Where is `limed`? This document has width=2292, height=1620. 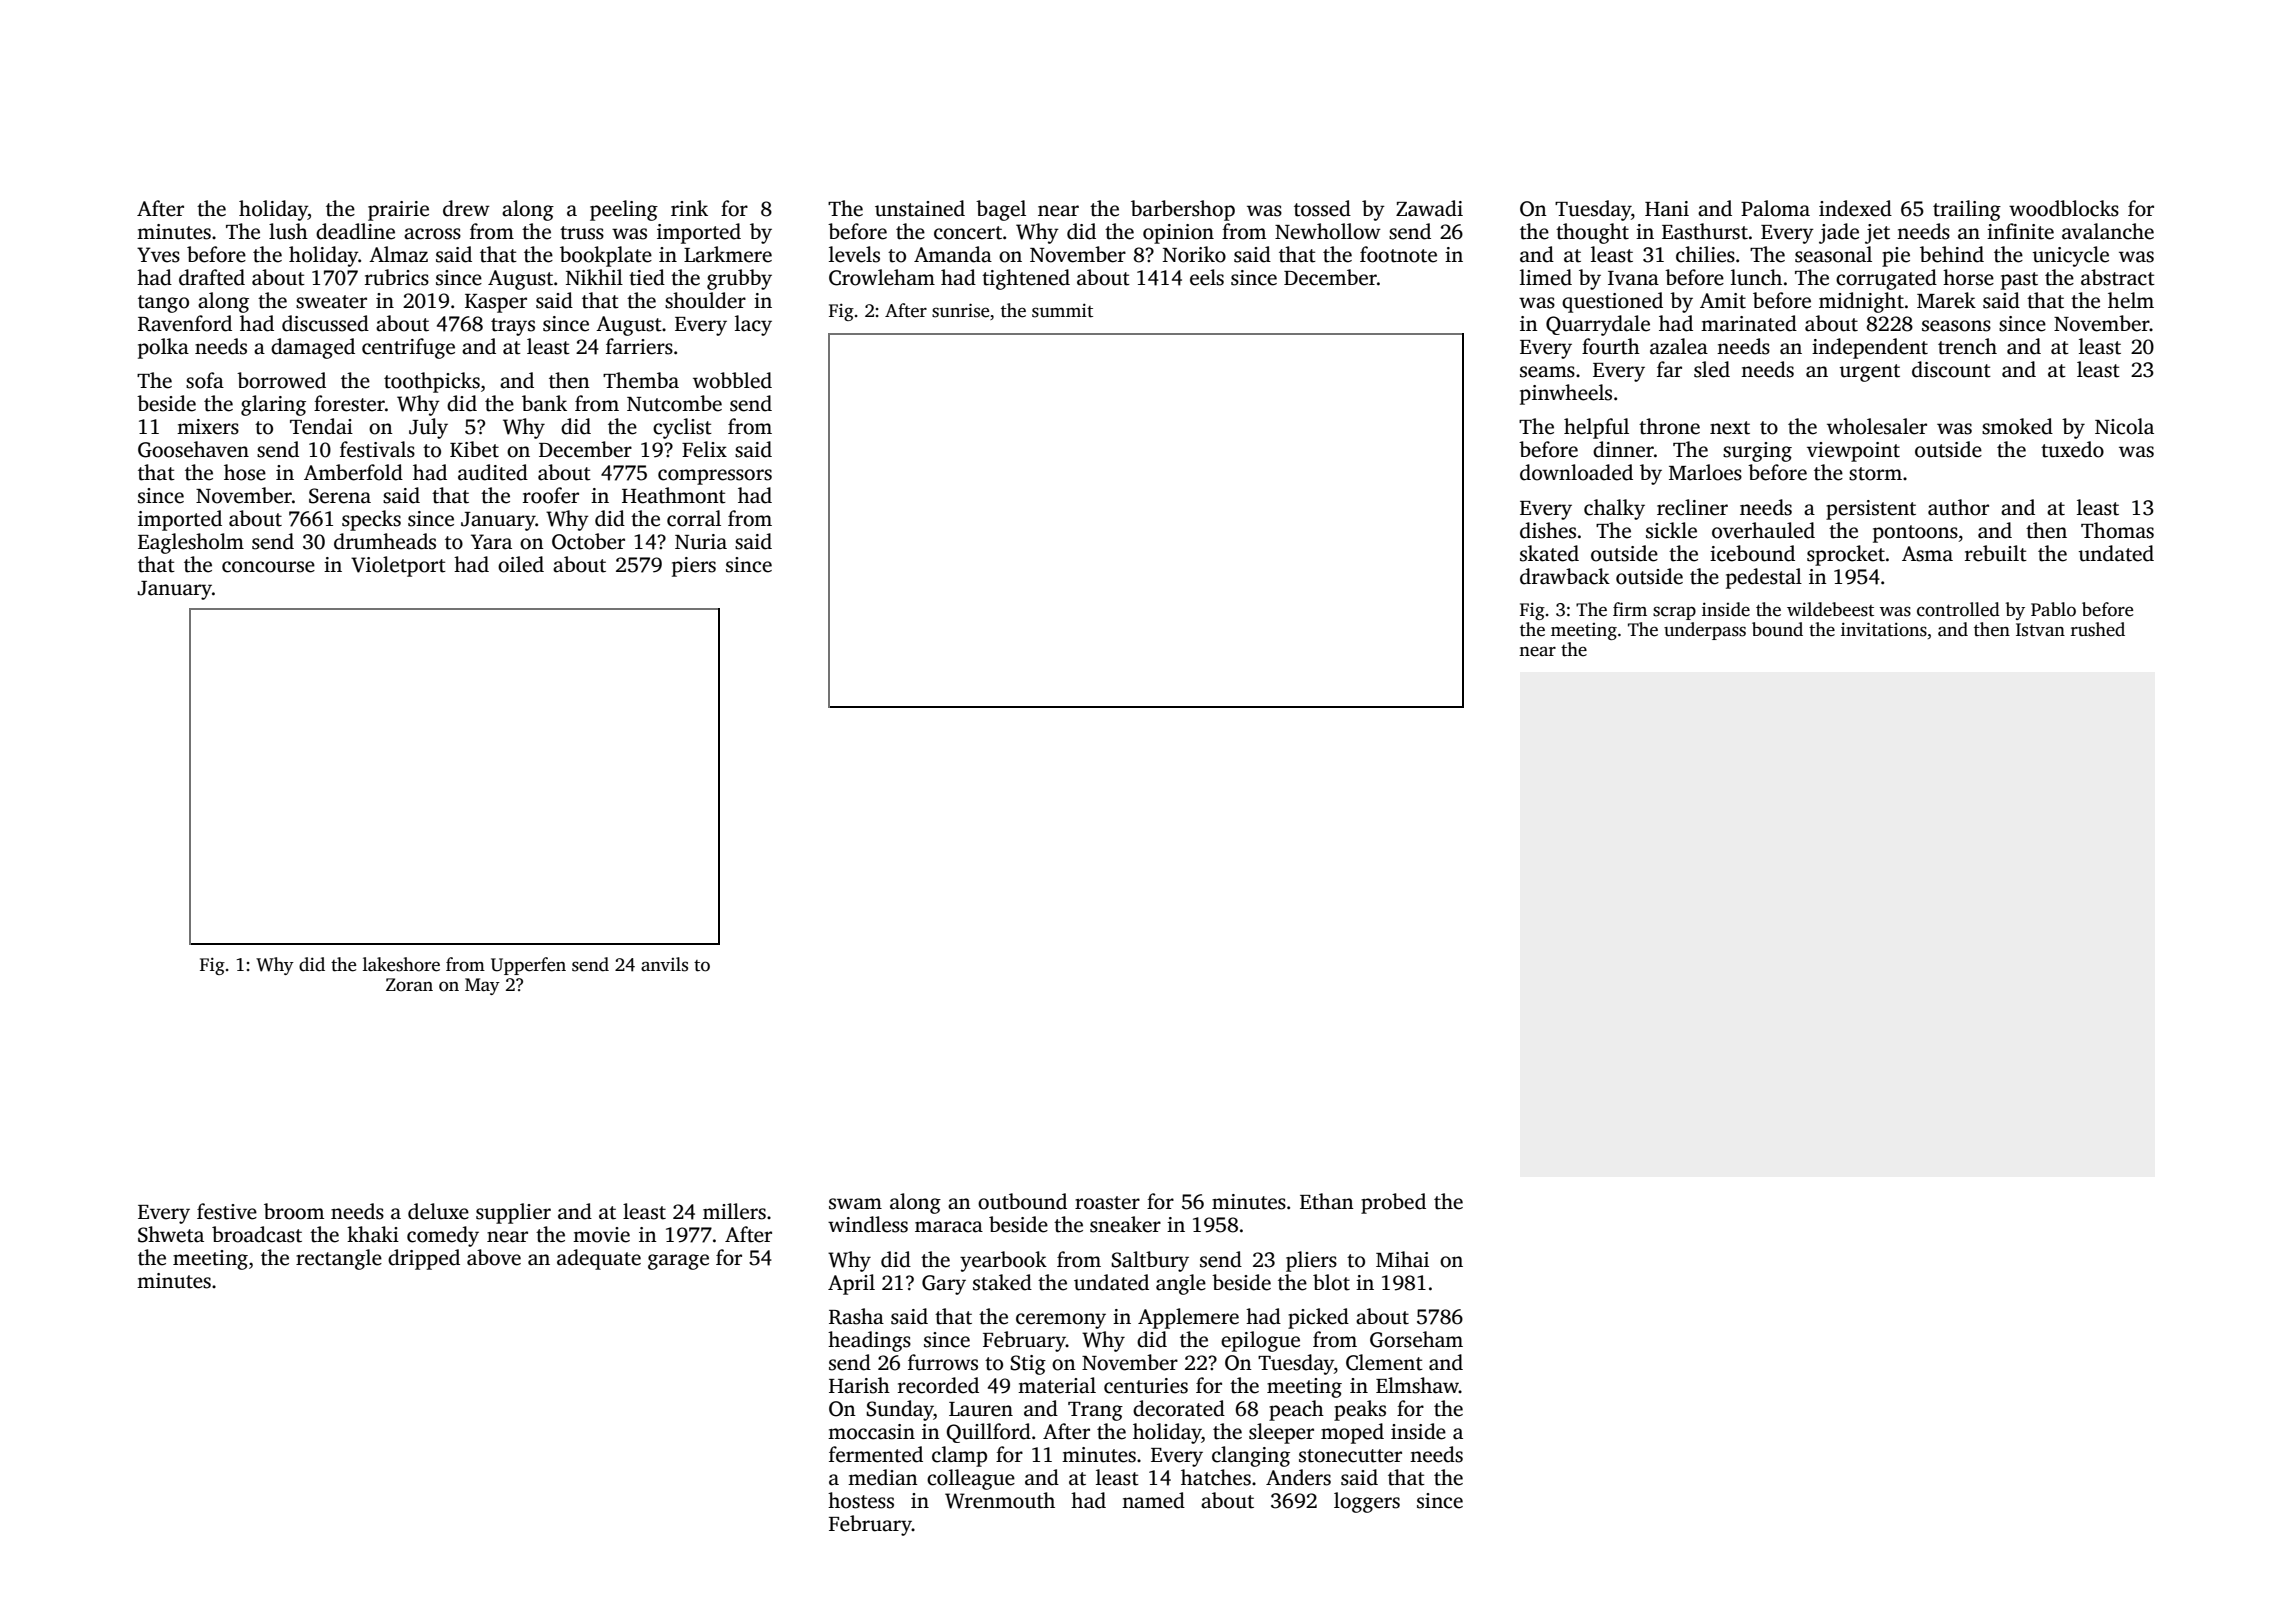 limed is located at coordinates (1546, 277).
